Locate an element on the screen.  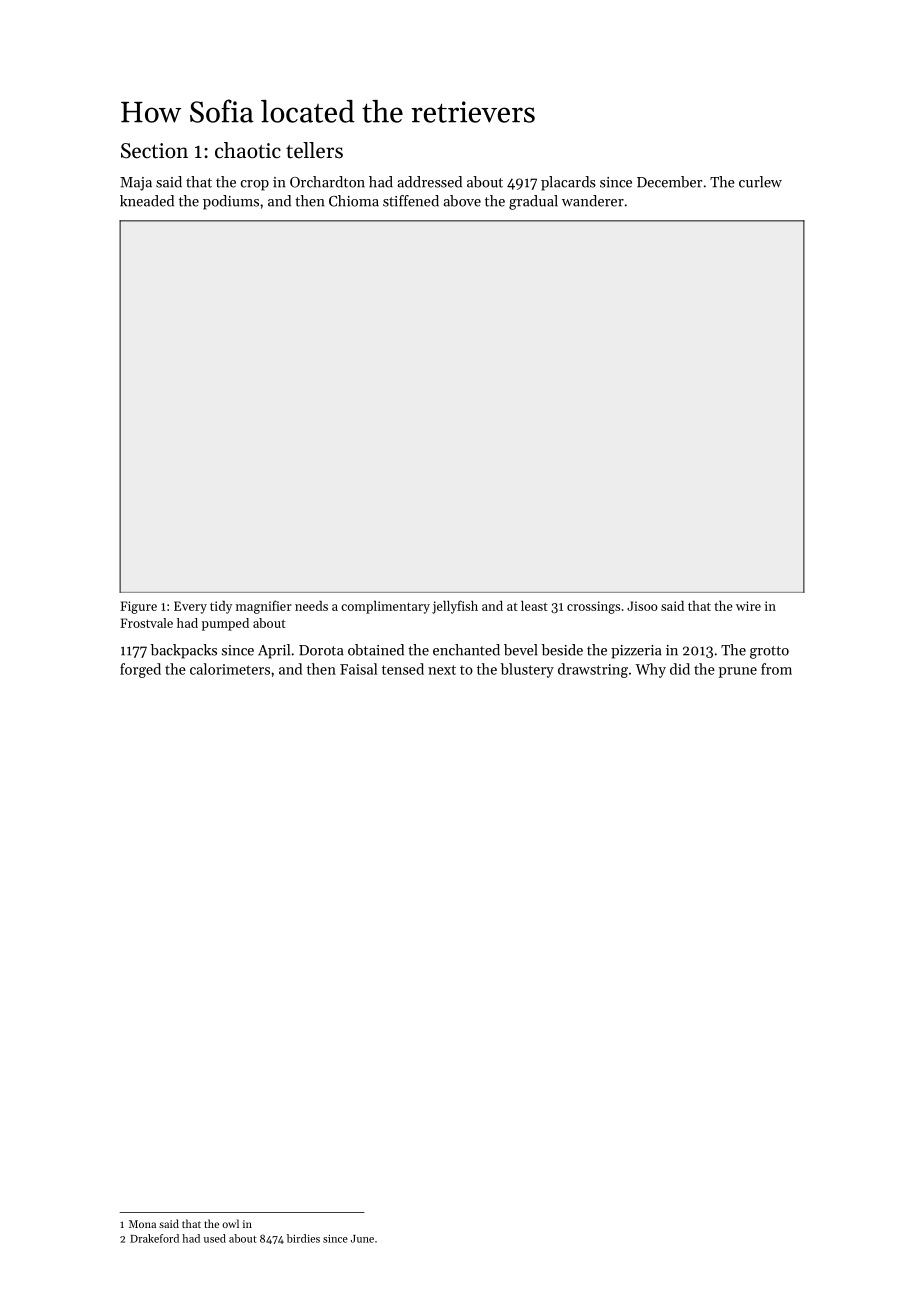
prune is located at coordinates (738, 672).
